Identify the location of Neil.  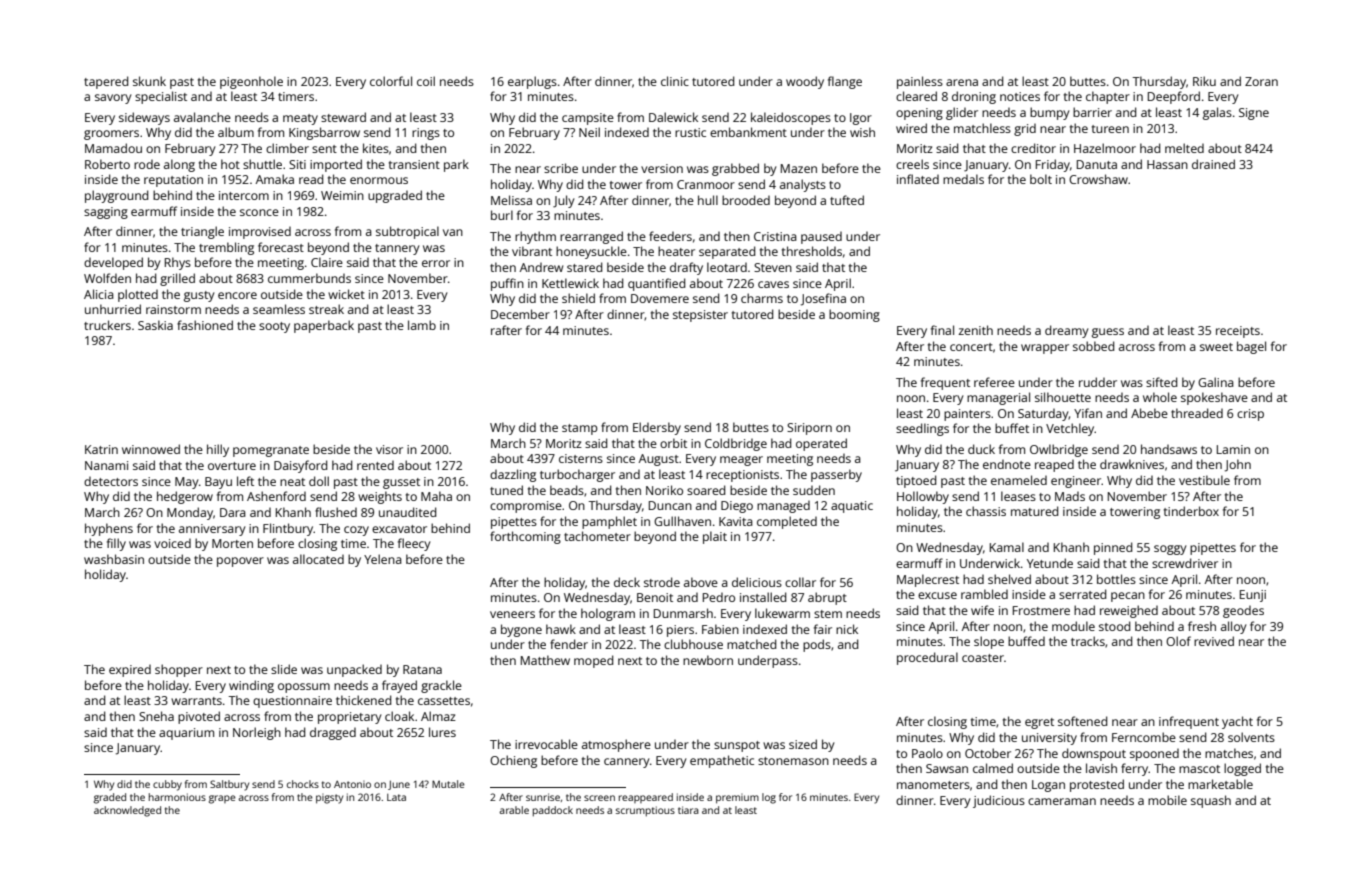
(589, 132).
